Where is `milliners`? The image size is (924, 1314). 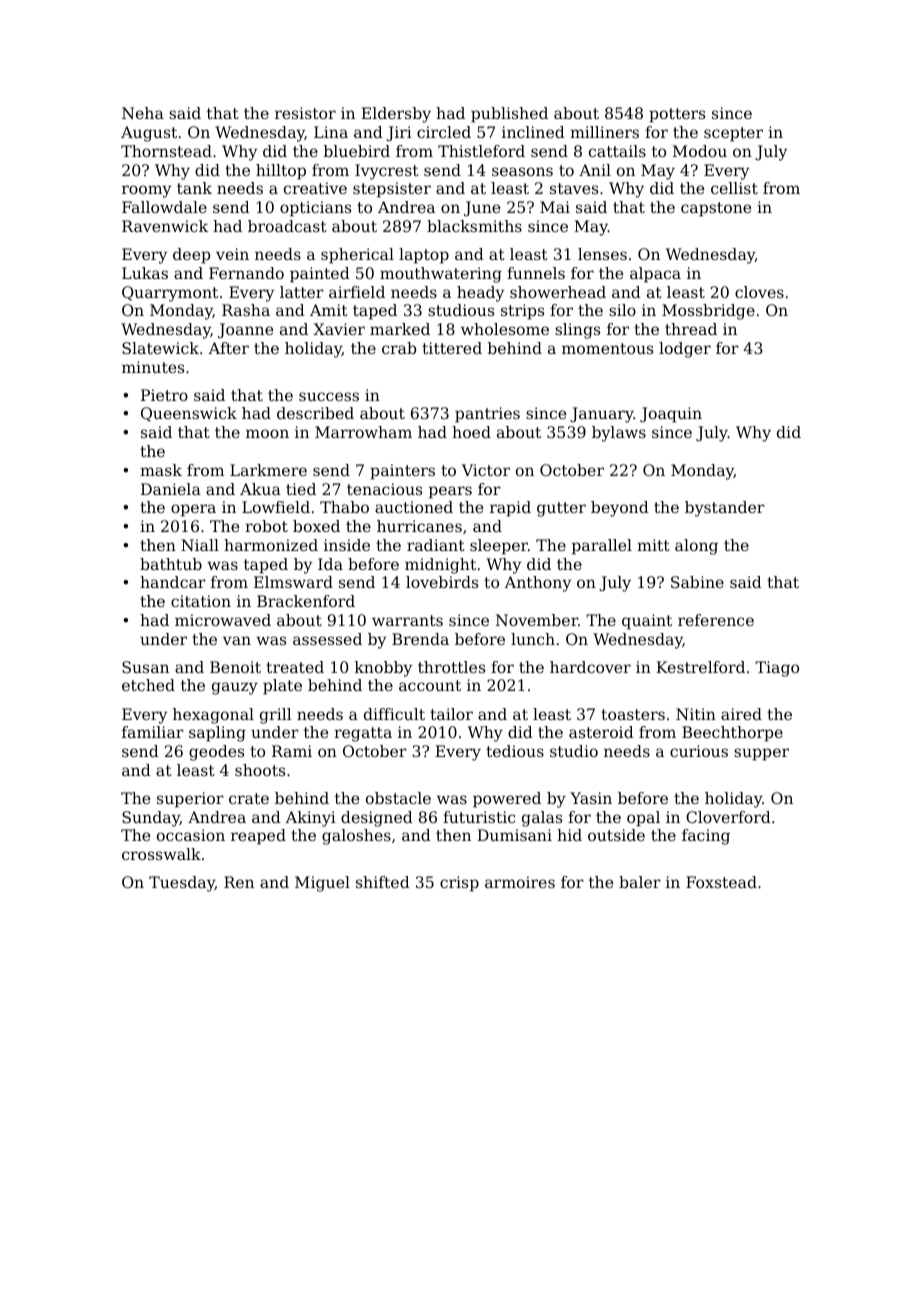
milliners is located at coordinates (604, 132).
